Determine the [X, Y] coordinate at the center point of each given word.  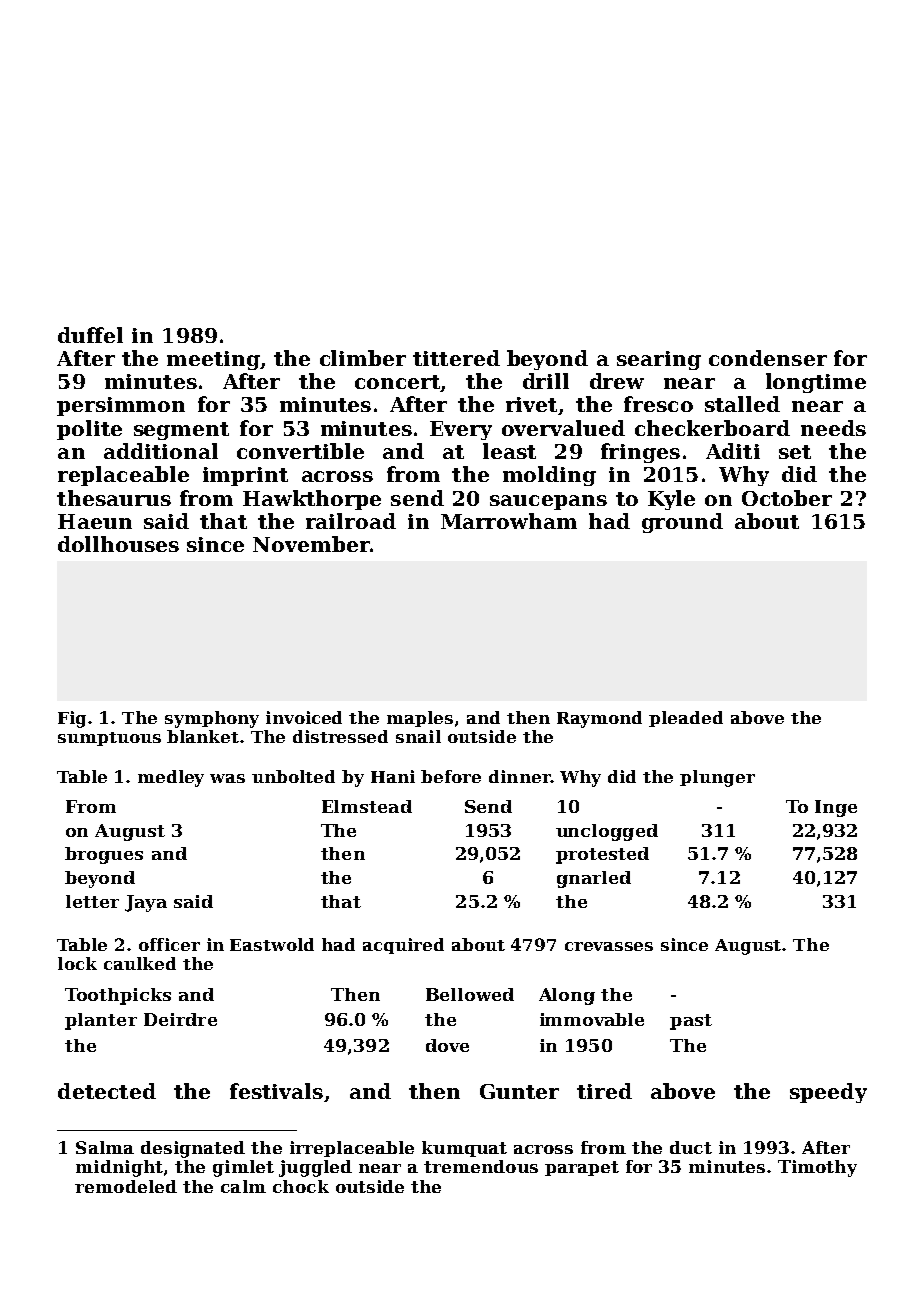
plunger [717, 778]
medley [171, 778]
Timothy [817, 1168]
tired [604, 1091]
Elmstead [367, 806]
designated [193, 1149]
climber [363, 358]
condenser [768, 358]
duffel [90, 335]
